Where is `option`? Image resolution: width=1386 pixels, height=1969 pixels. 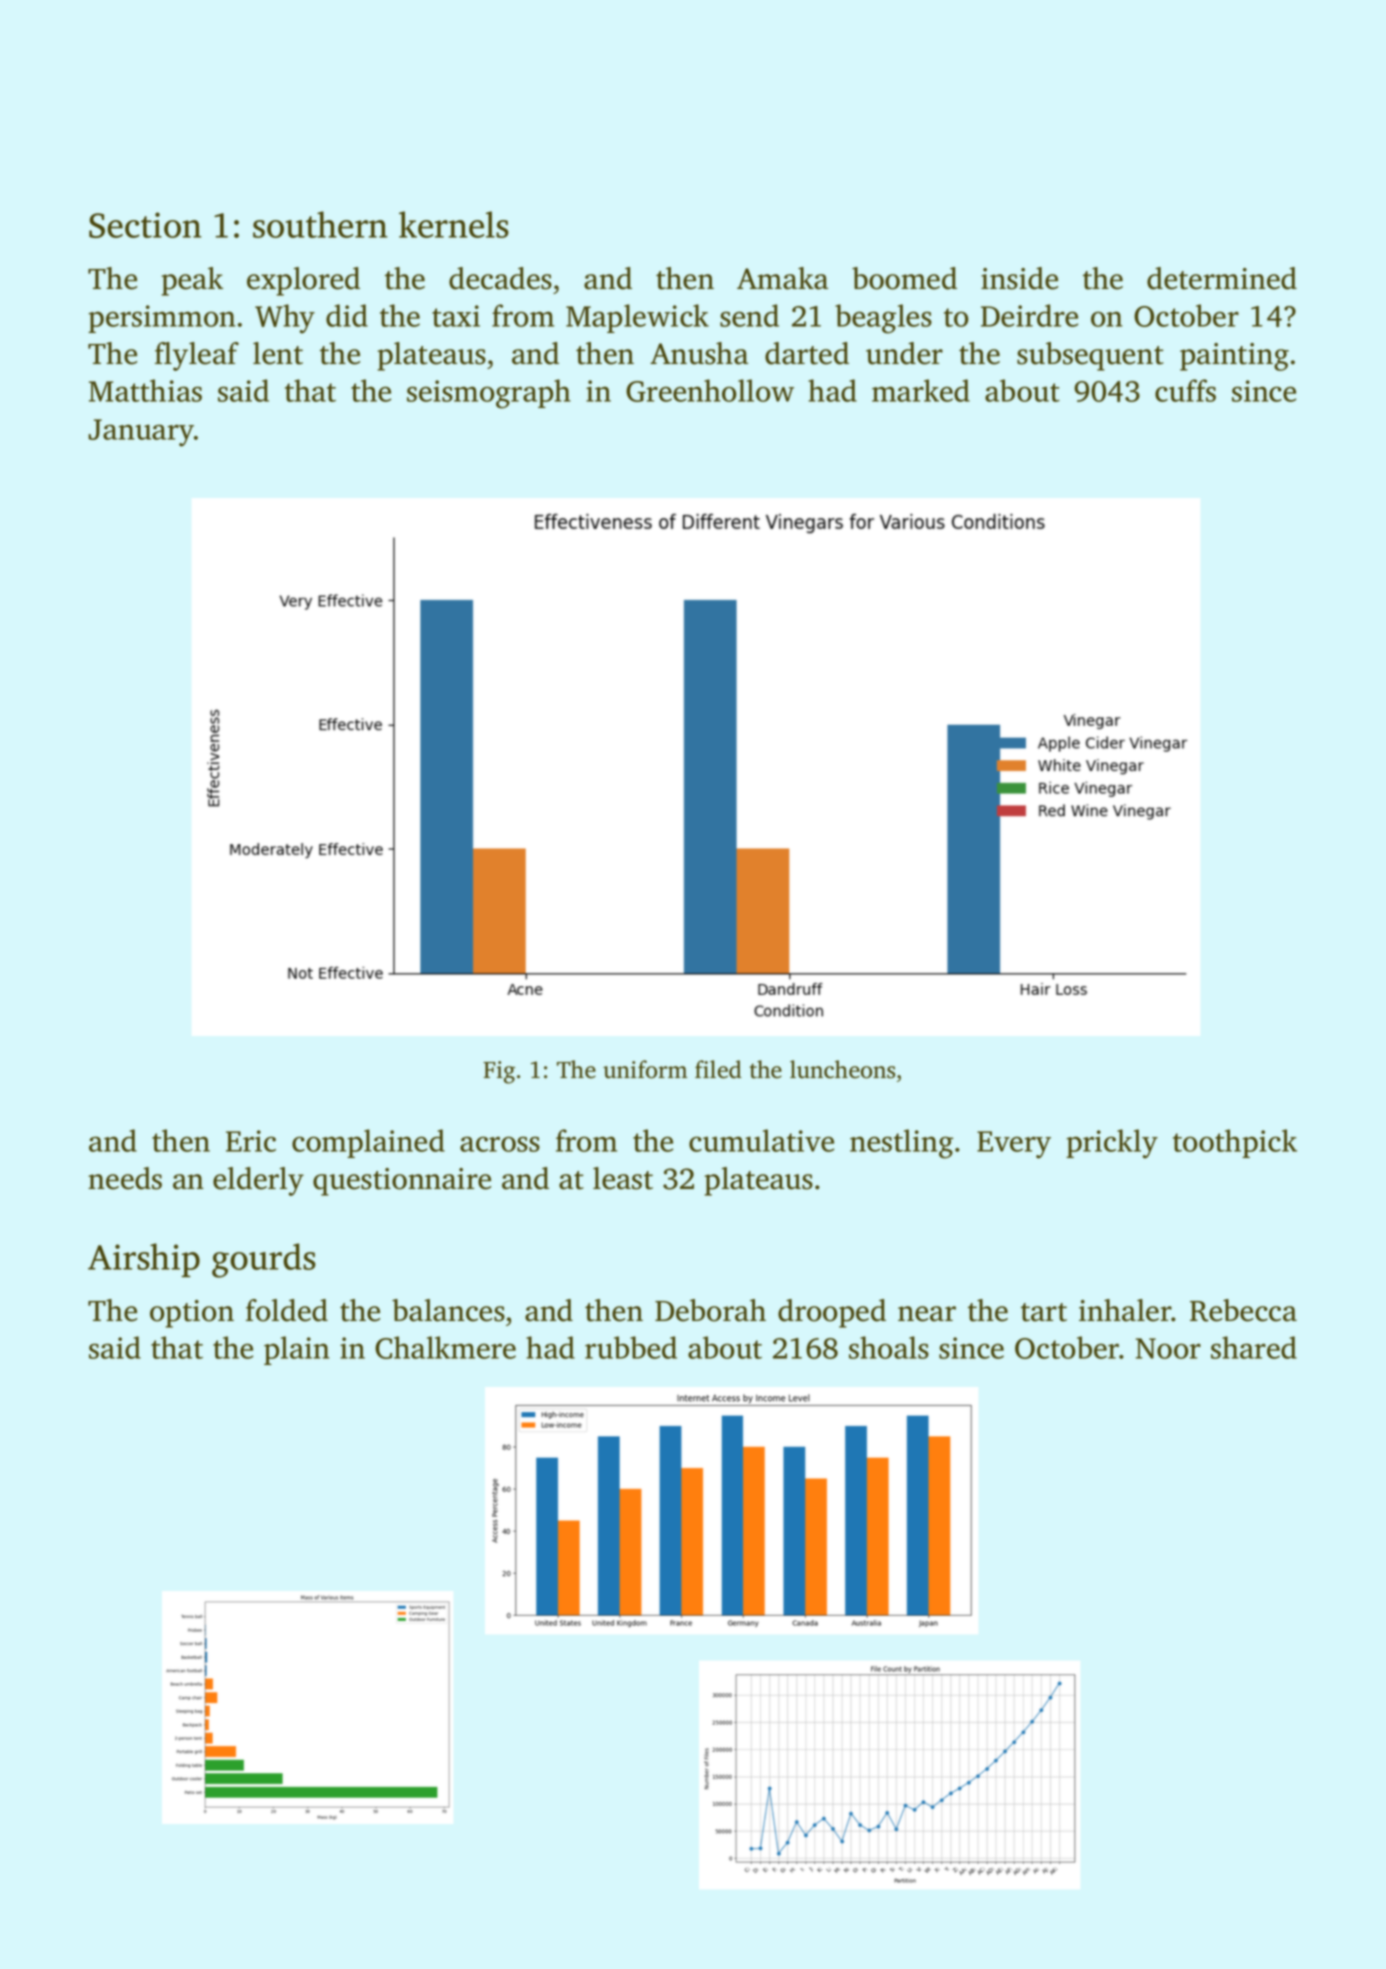
option is located at coordinates (192, 1314).
